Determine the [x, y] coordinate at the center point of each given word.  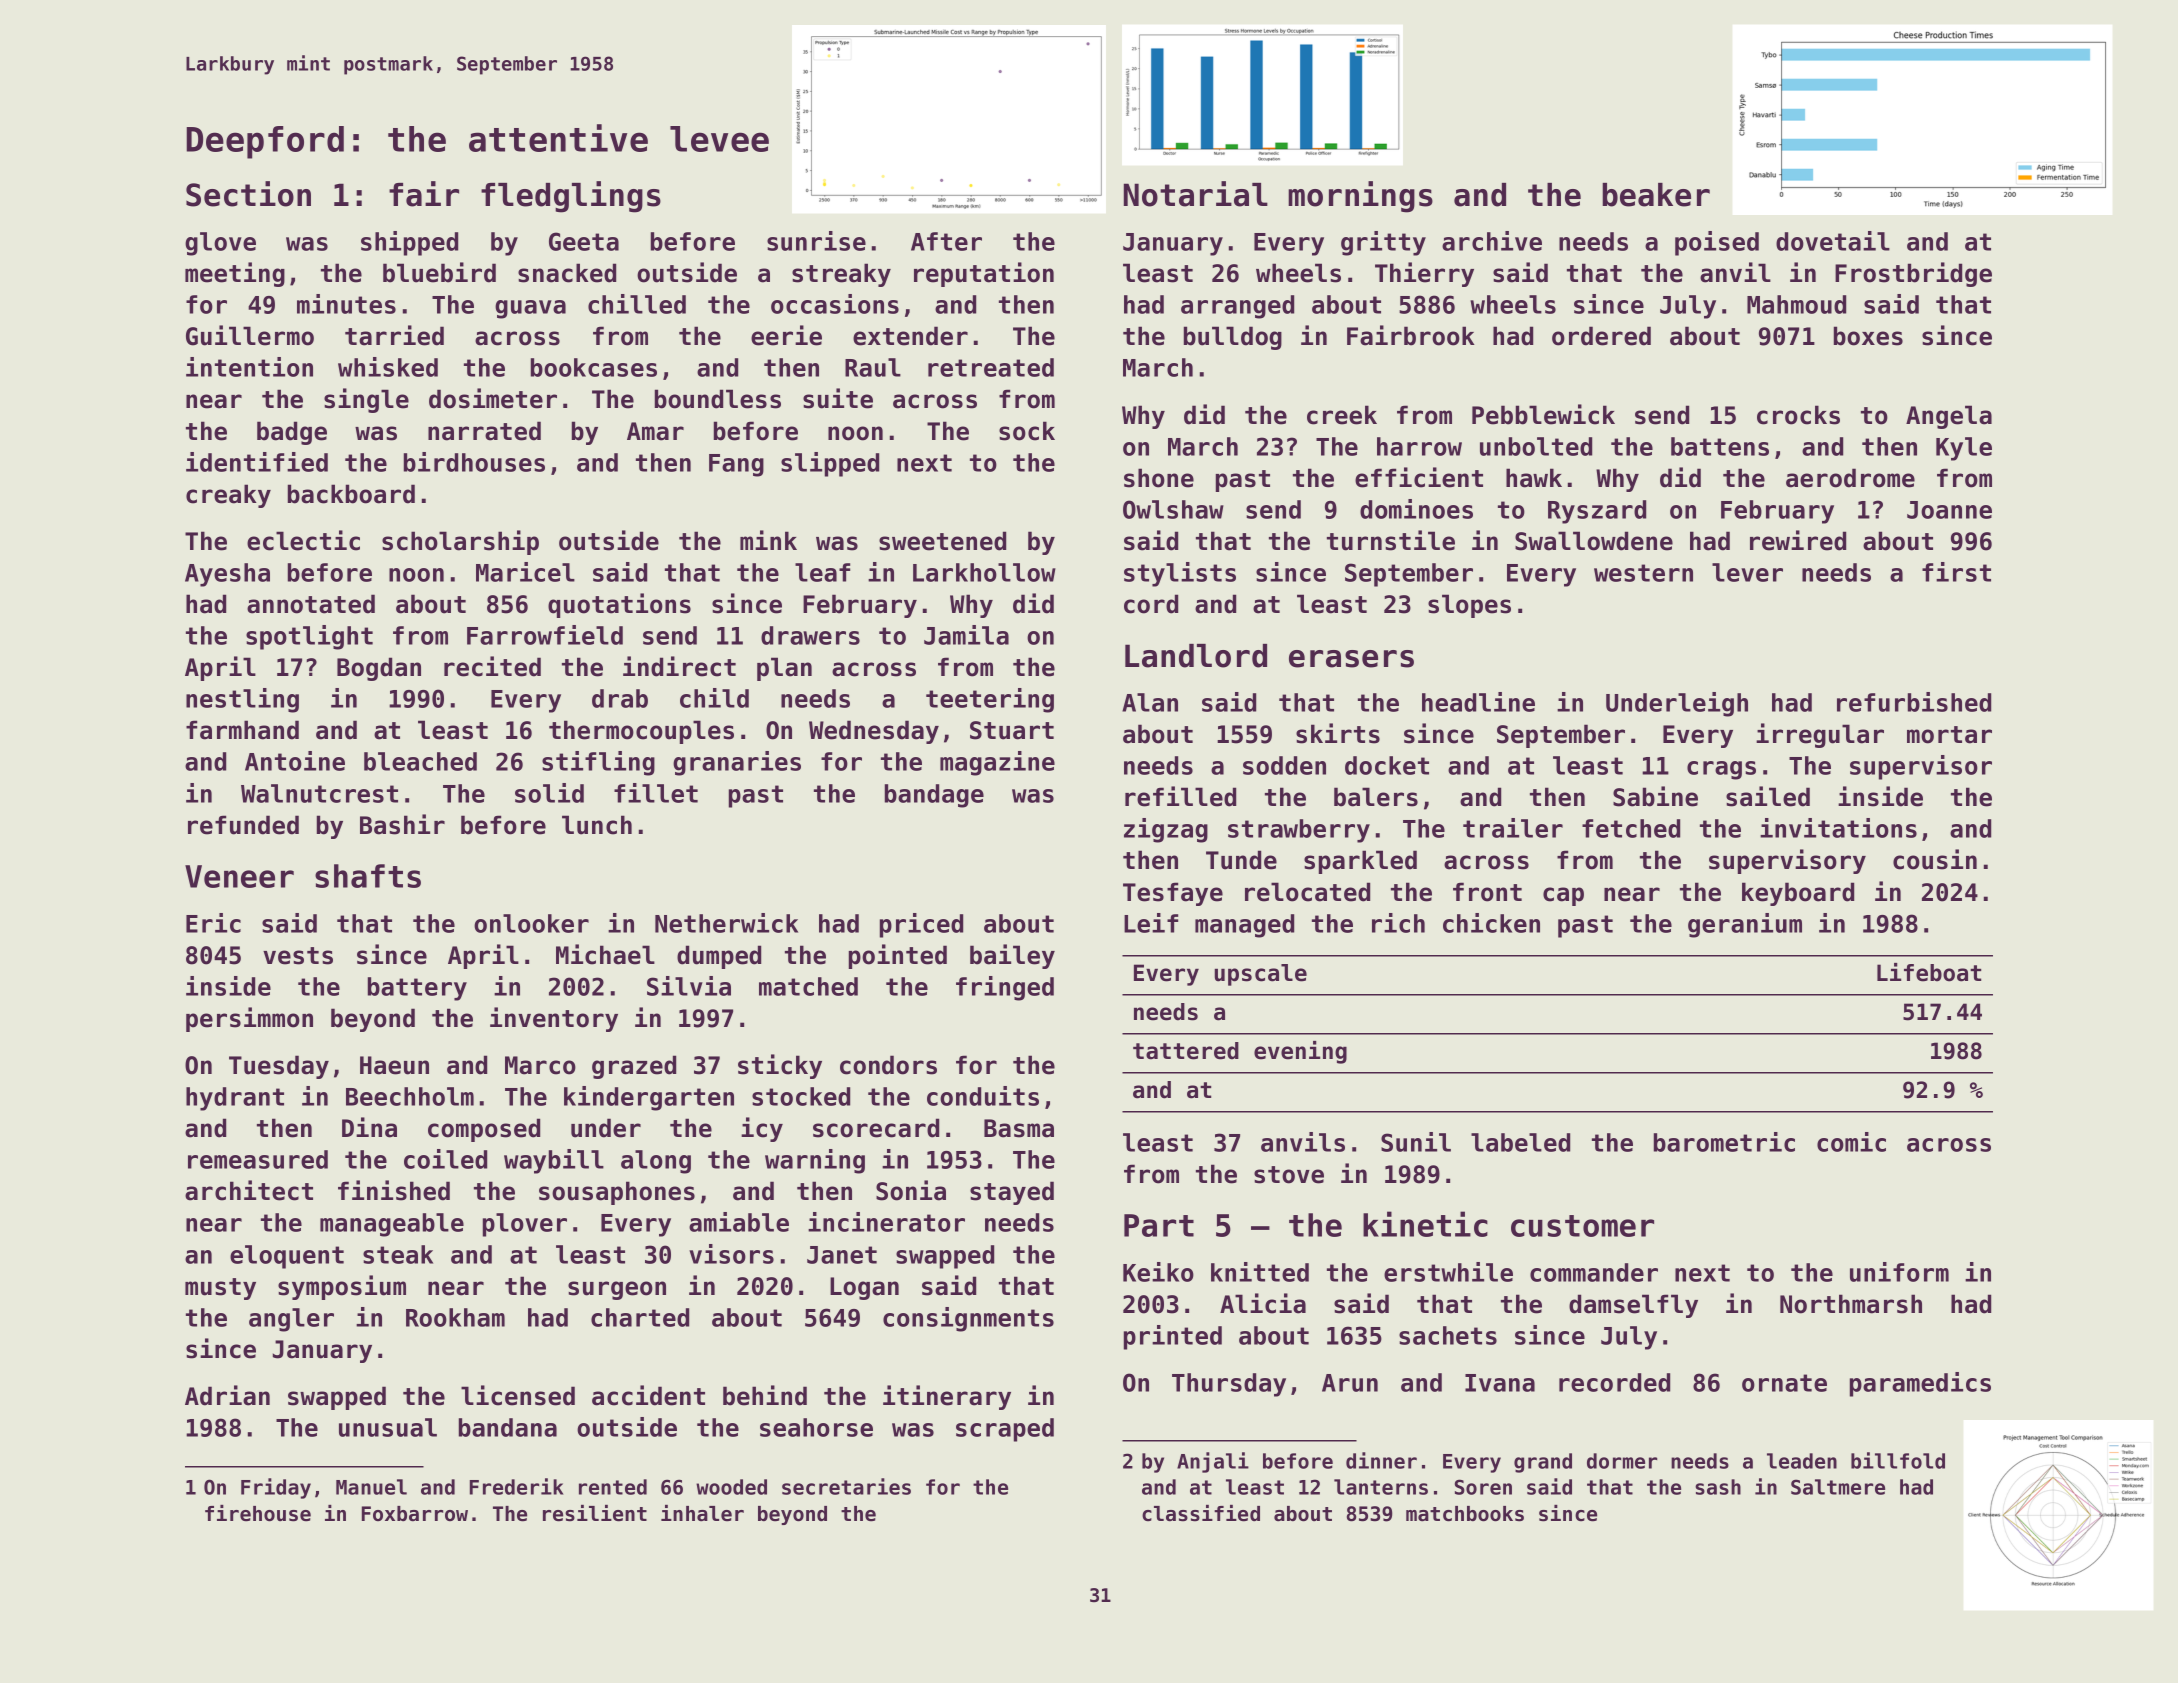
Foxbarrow [415, 1514]
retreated [991, 367]
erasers [1351, 659]
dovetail [1833, 241]
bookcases [594, 367]
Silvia [689, 986]
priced [921, 925]
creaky [228, 496]
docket [1387, 765]
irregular [1820, 735]
